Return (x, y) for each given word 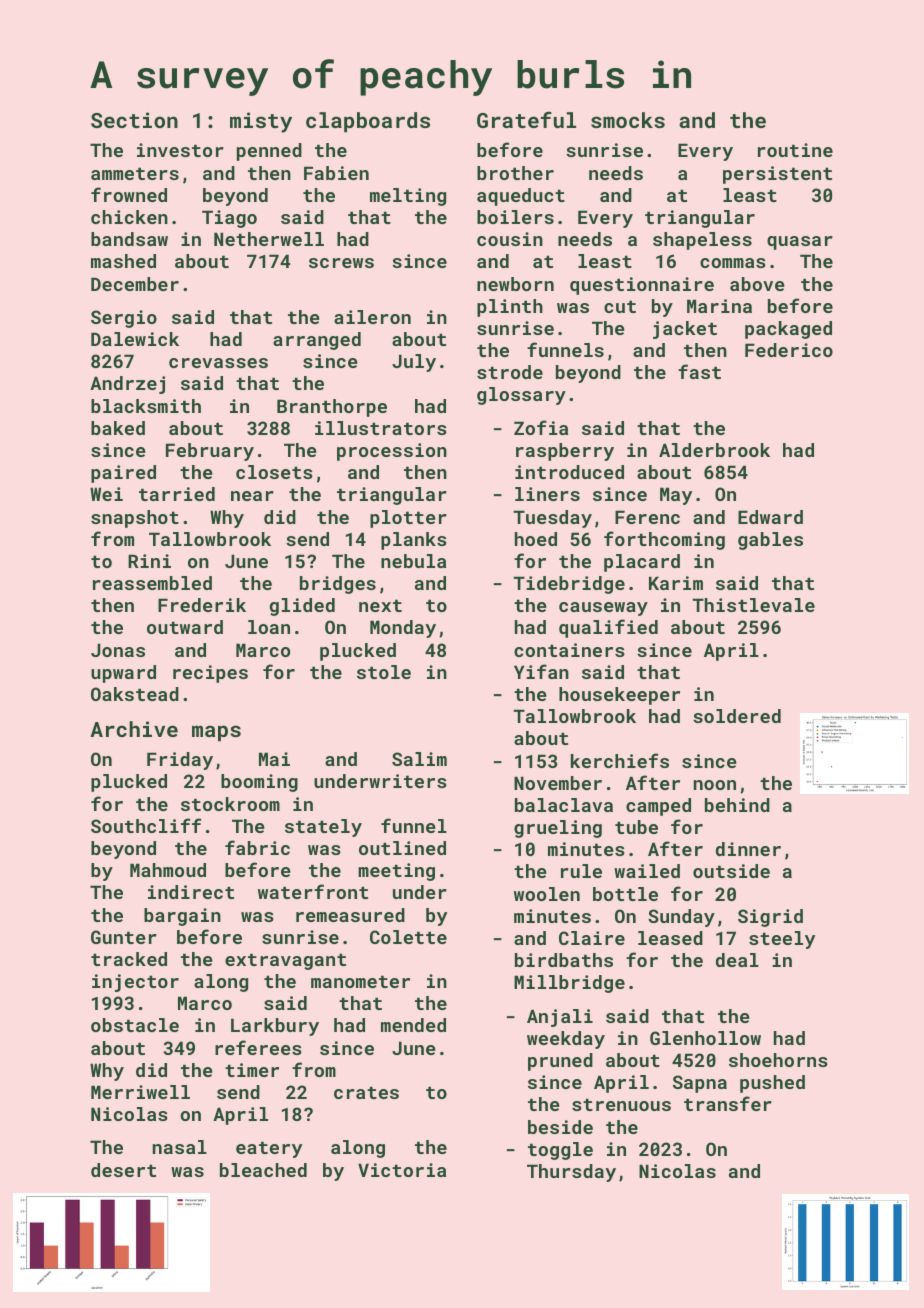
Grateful (526, 120)
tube (636, 827)
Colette (408, 937)
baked (118, 428)
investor (180, 150)
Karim (676, 583)
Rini (149, 561)
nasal (180, 1147)
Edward (770, 517)
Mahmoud (168, 870)
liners (547, 494)
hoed (536, 539)
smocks (628, 120)
